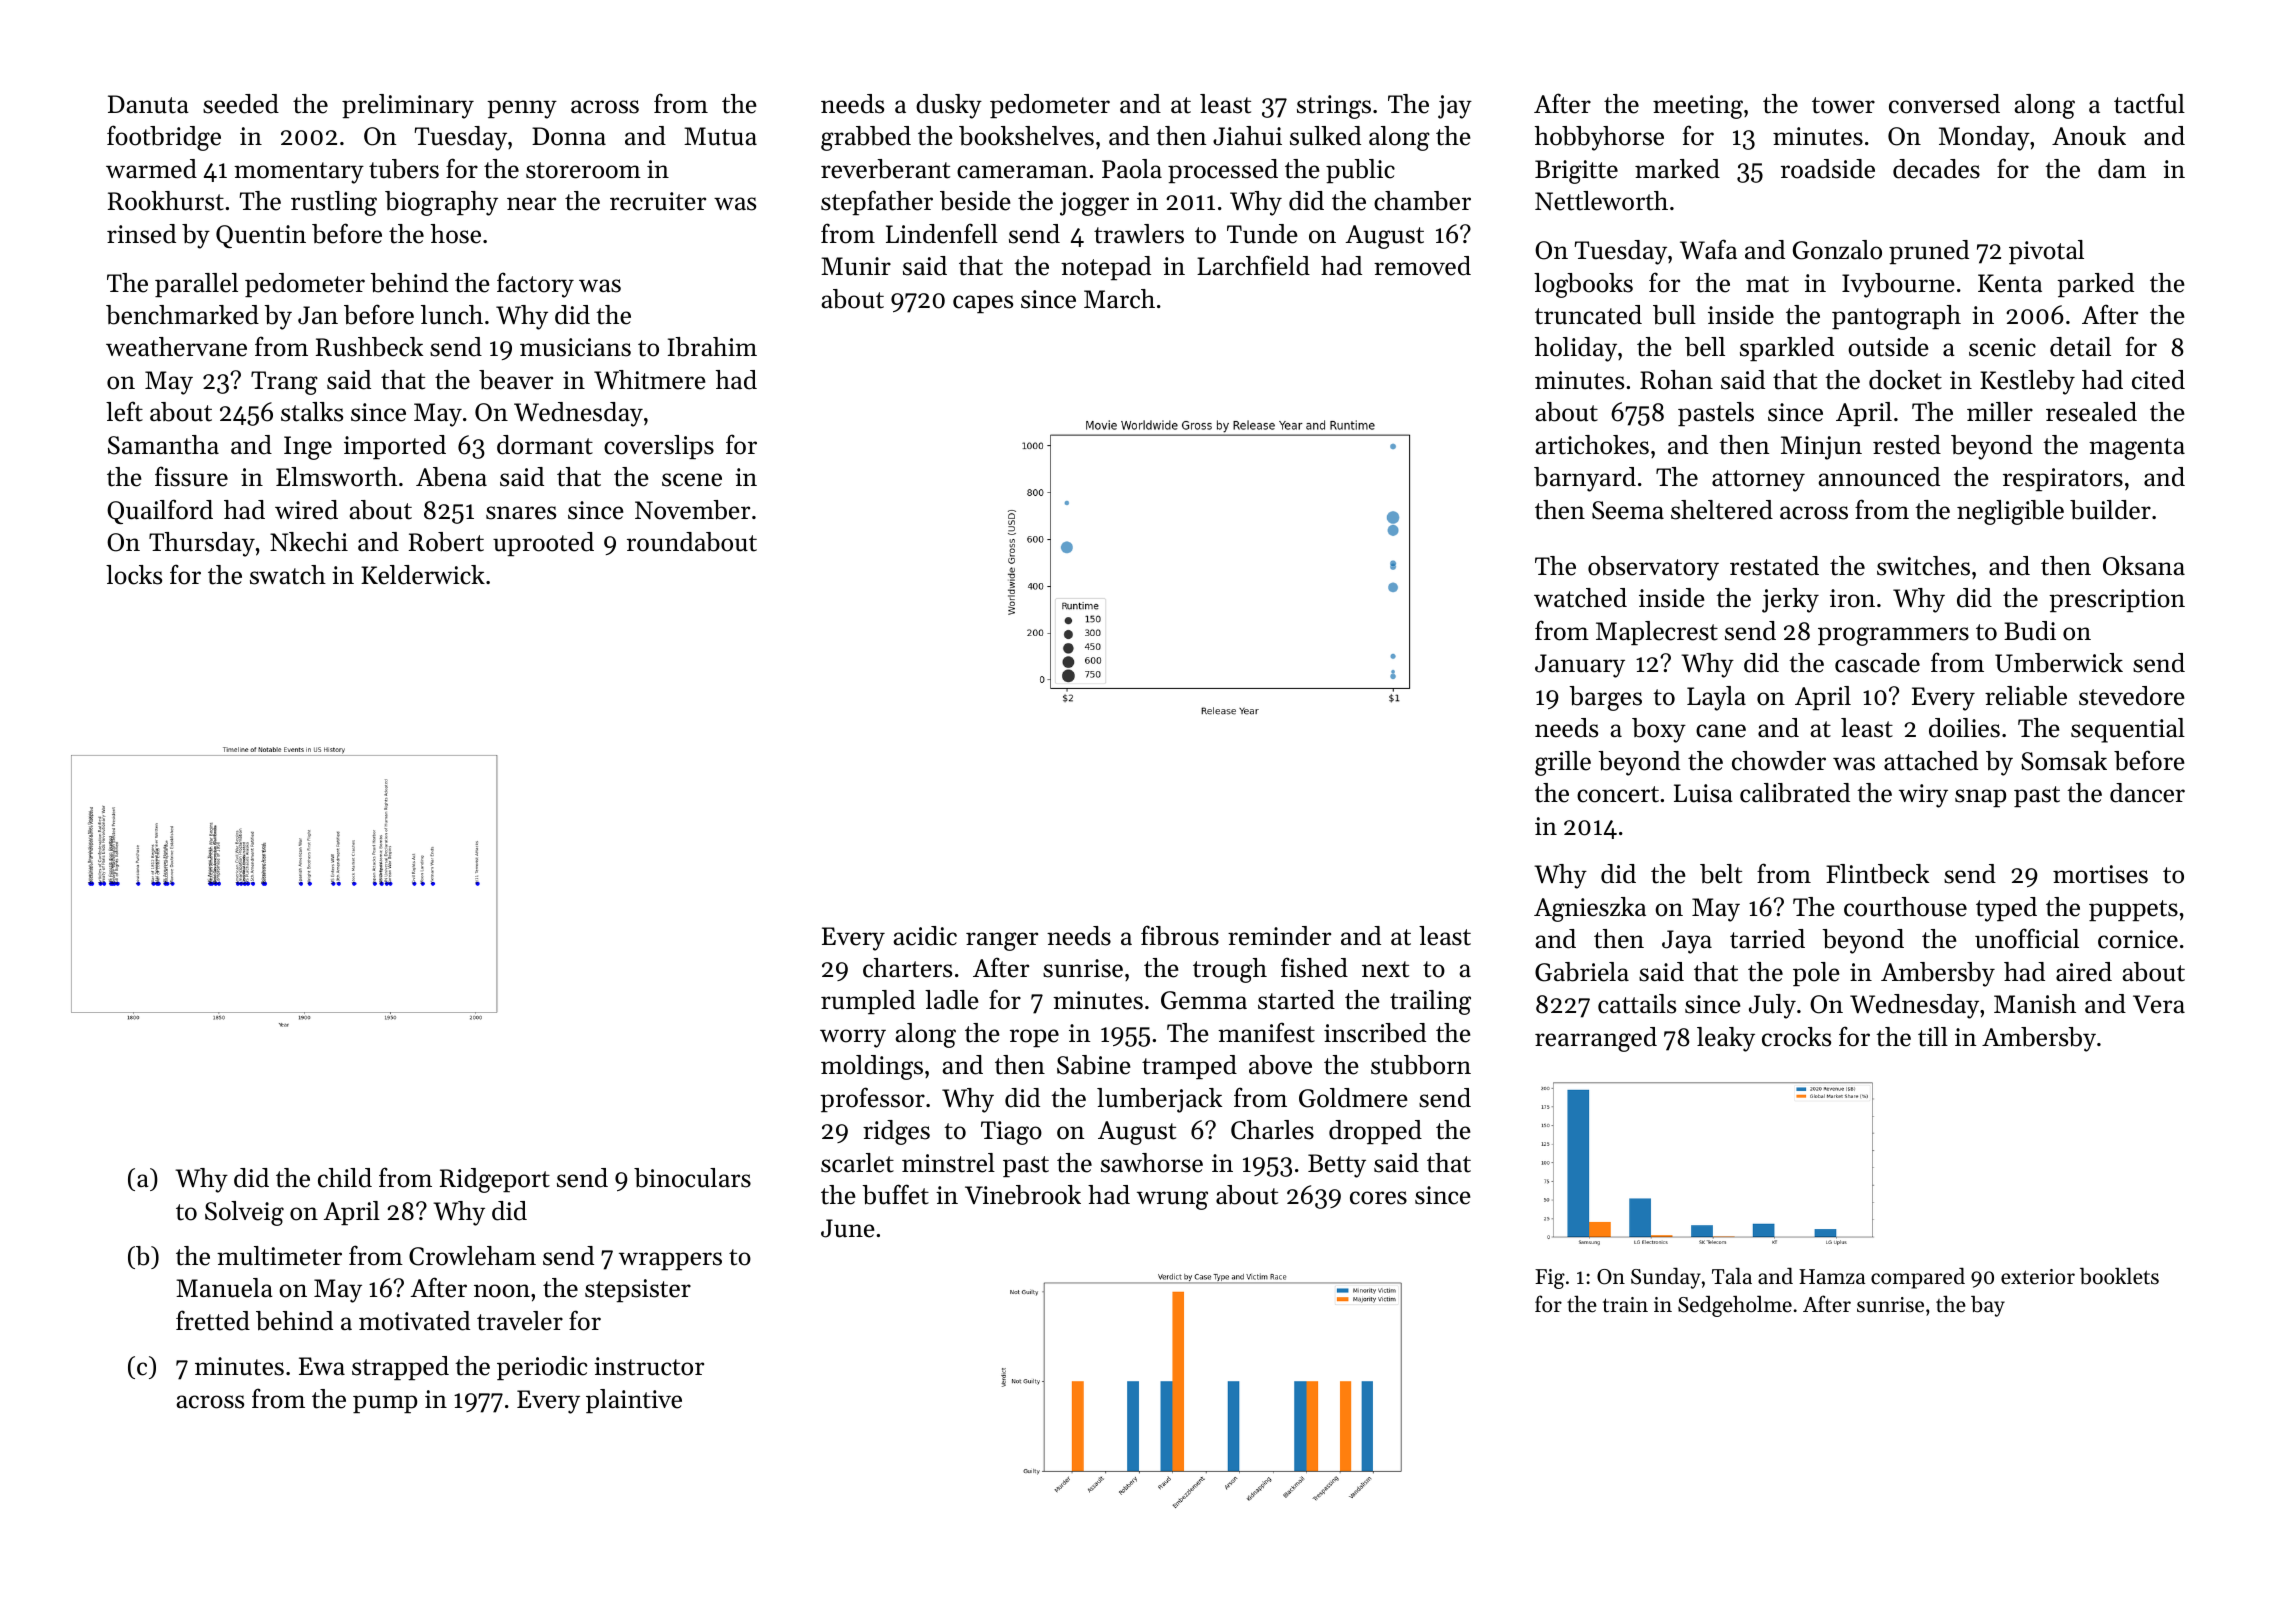 Image resolution: width=2292 pixels, height=1620 pixels. What do you see at coordinates (1279, 936) in the document?
I see `reminder` at bounding box center [1279, 936].
